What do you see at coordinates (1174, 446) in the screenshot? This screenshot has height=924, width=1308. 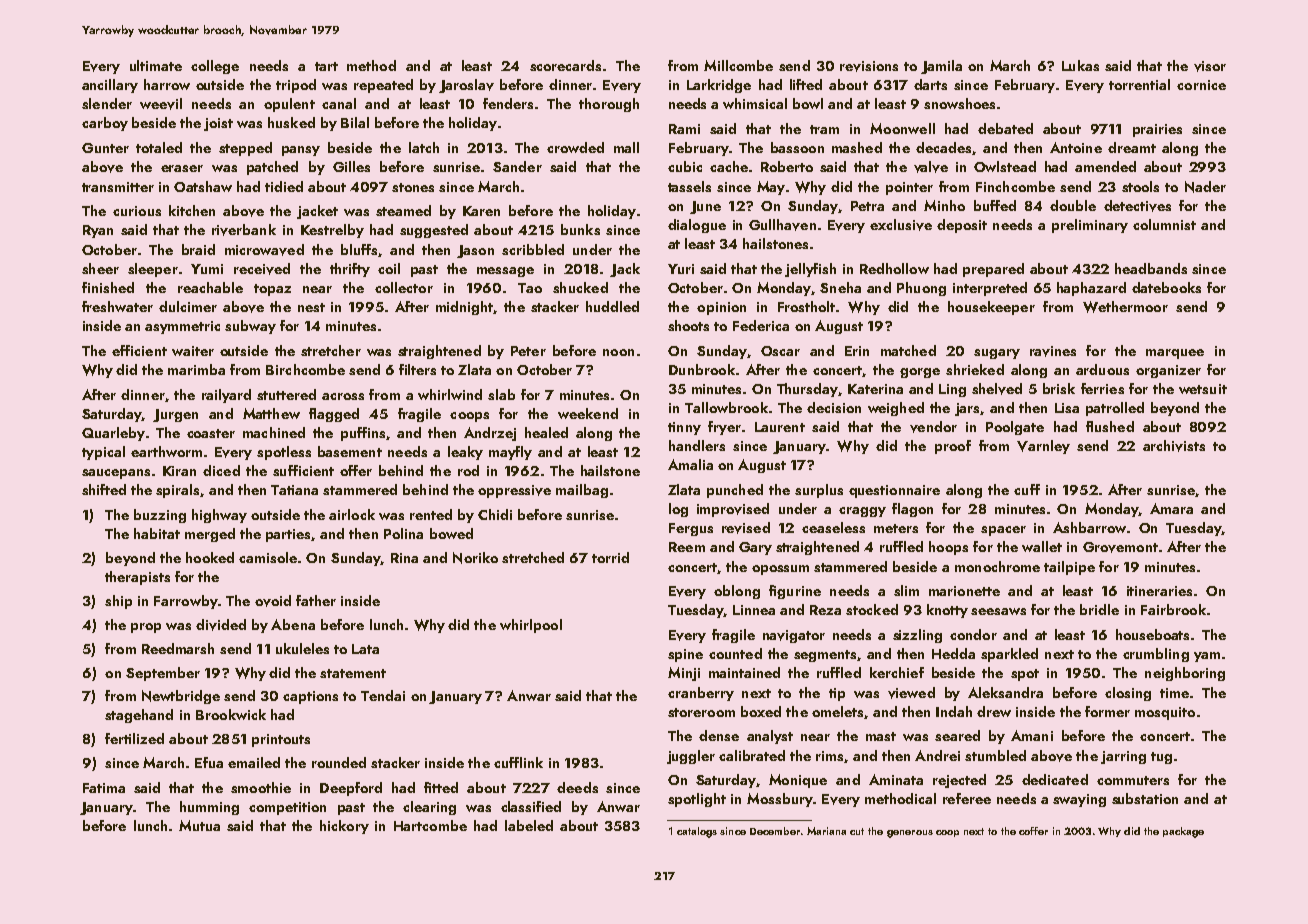 I see `archivists` at bounding box center [1174, 446].
